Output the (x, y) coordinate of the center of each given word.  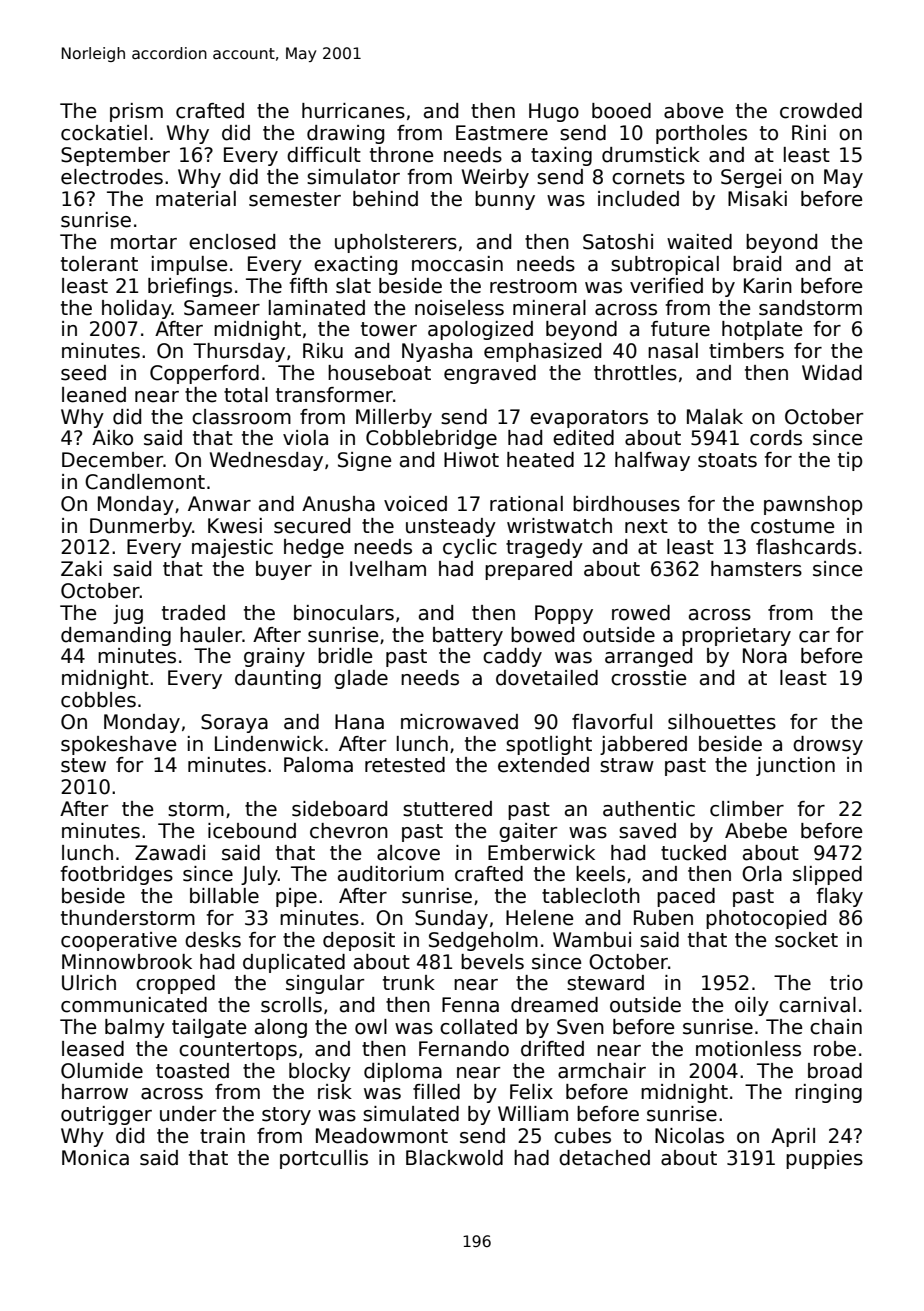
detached (604, 1158)
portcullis (324, 1159)
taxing (561, 156)
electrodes (112, 177)
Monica (95, 1158)
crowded (821, 111)
